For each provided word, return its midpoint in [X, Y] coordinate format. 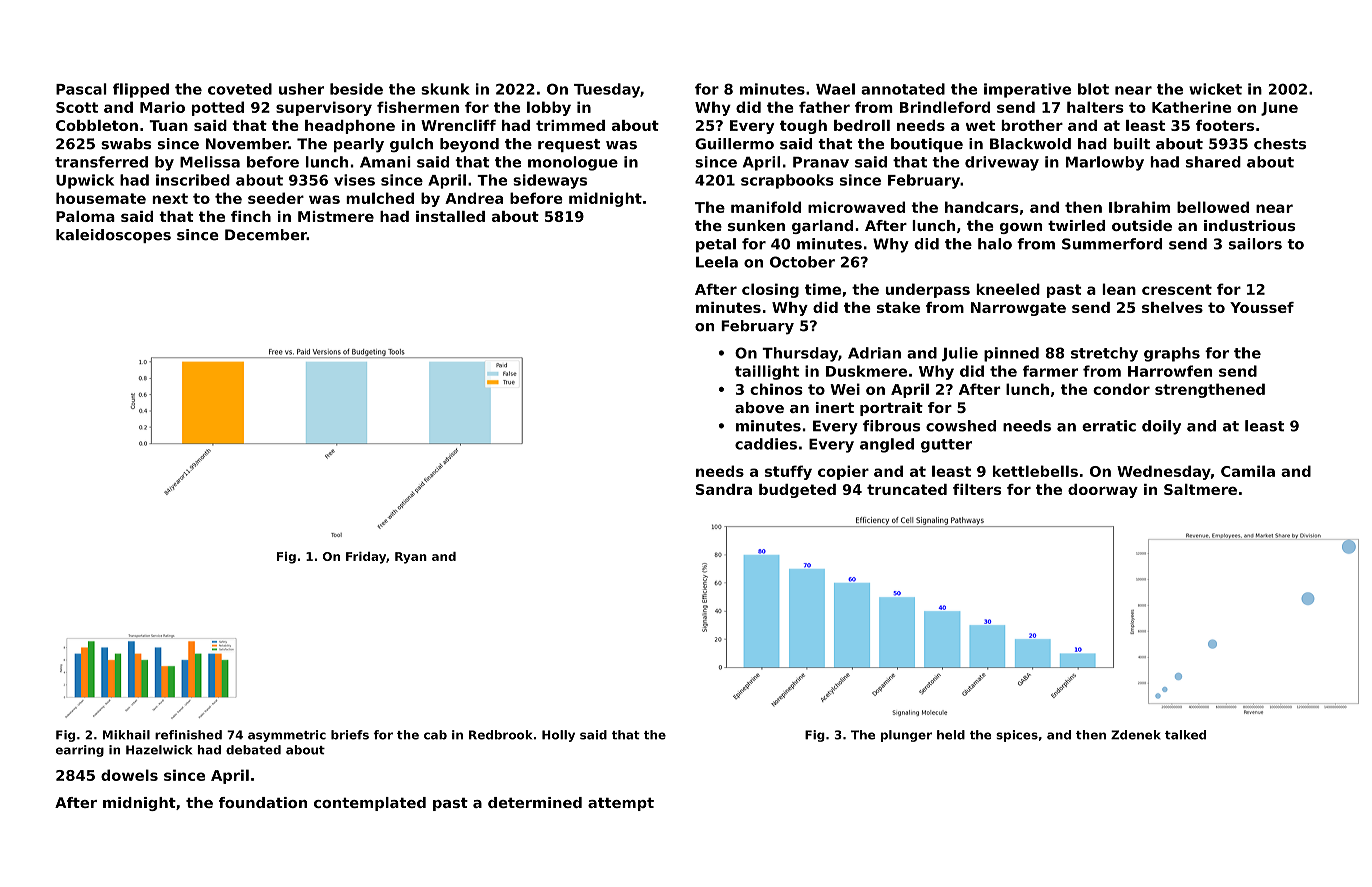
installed [450, 216]
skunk [445, 89]
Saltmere [1200, 489]
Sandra [724, 489]
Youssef [1262, 307]
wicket [1215, 89]
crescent [1177, 289]
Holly [558, 736]
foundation [263, 802]
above [759, 407]
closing [770, 290]
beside [356, 89]
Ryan [411, 558]
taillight [767, 372]
